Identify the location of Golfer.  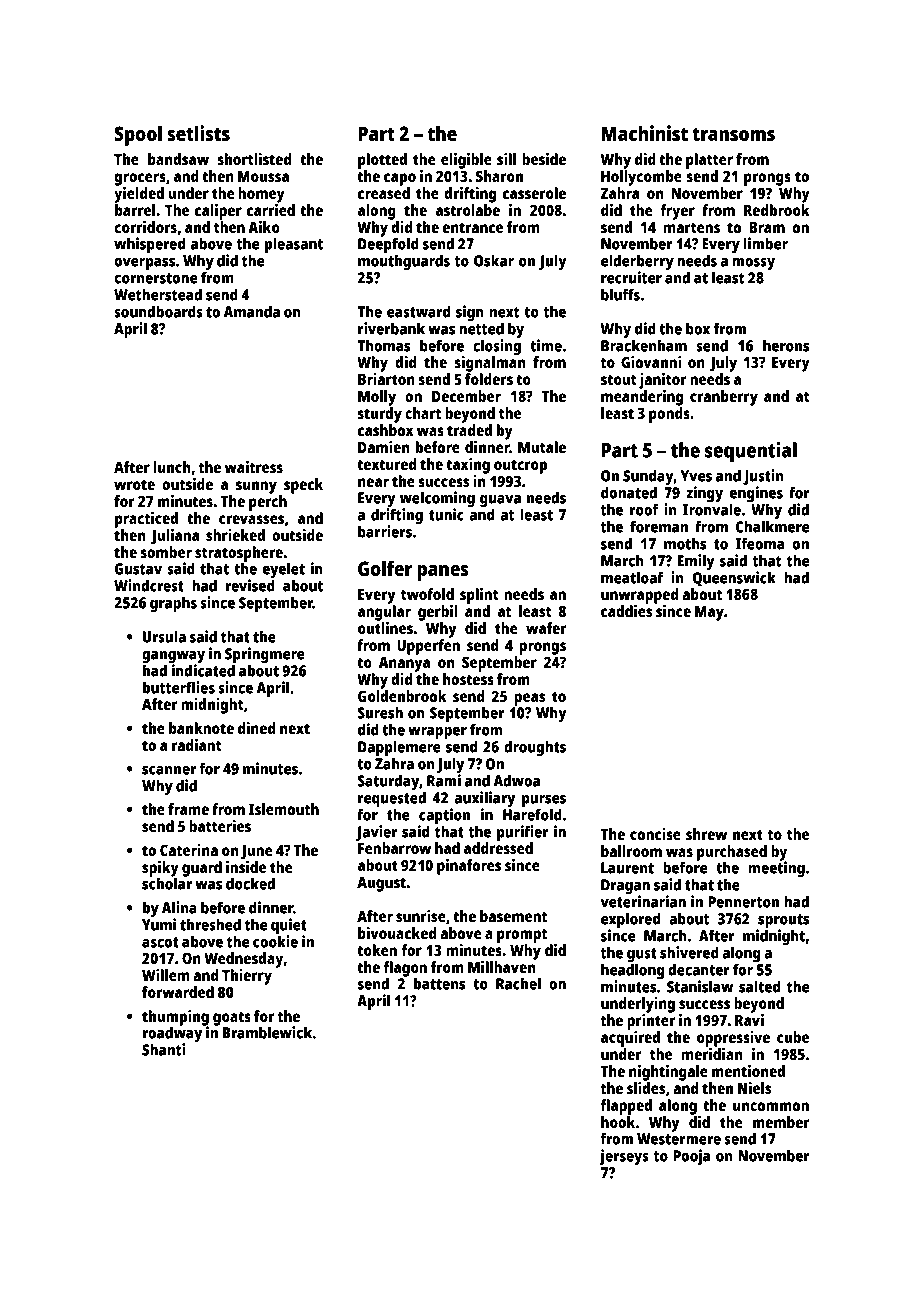
(385, 568).
